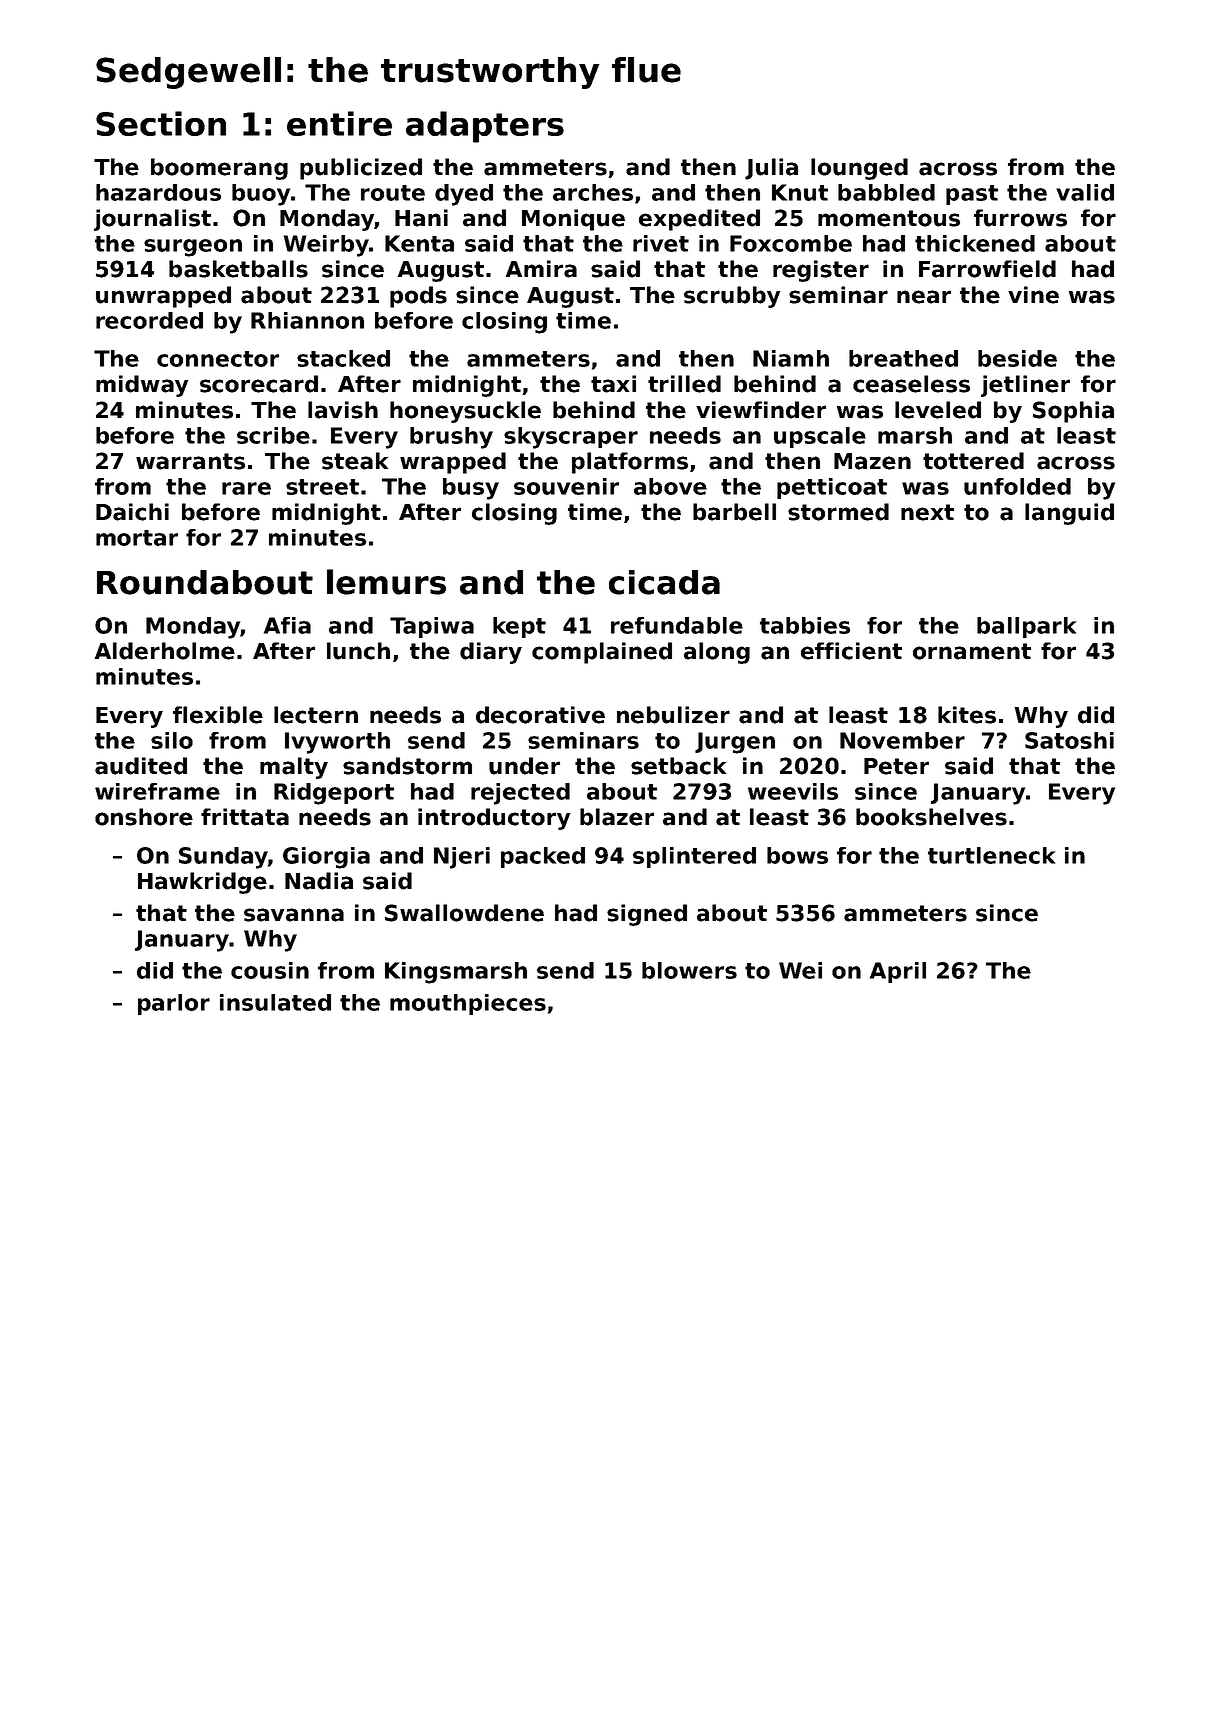 Image resolution: width=1210 pixels, height=1711 pixels. What do you see at coordinates (566, 486) in the page?
I see `souvenir` at bounding box center [566, 486].
